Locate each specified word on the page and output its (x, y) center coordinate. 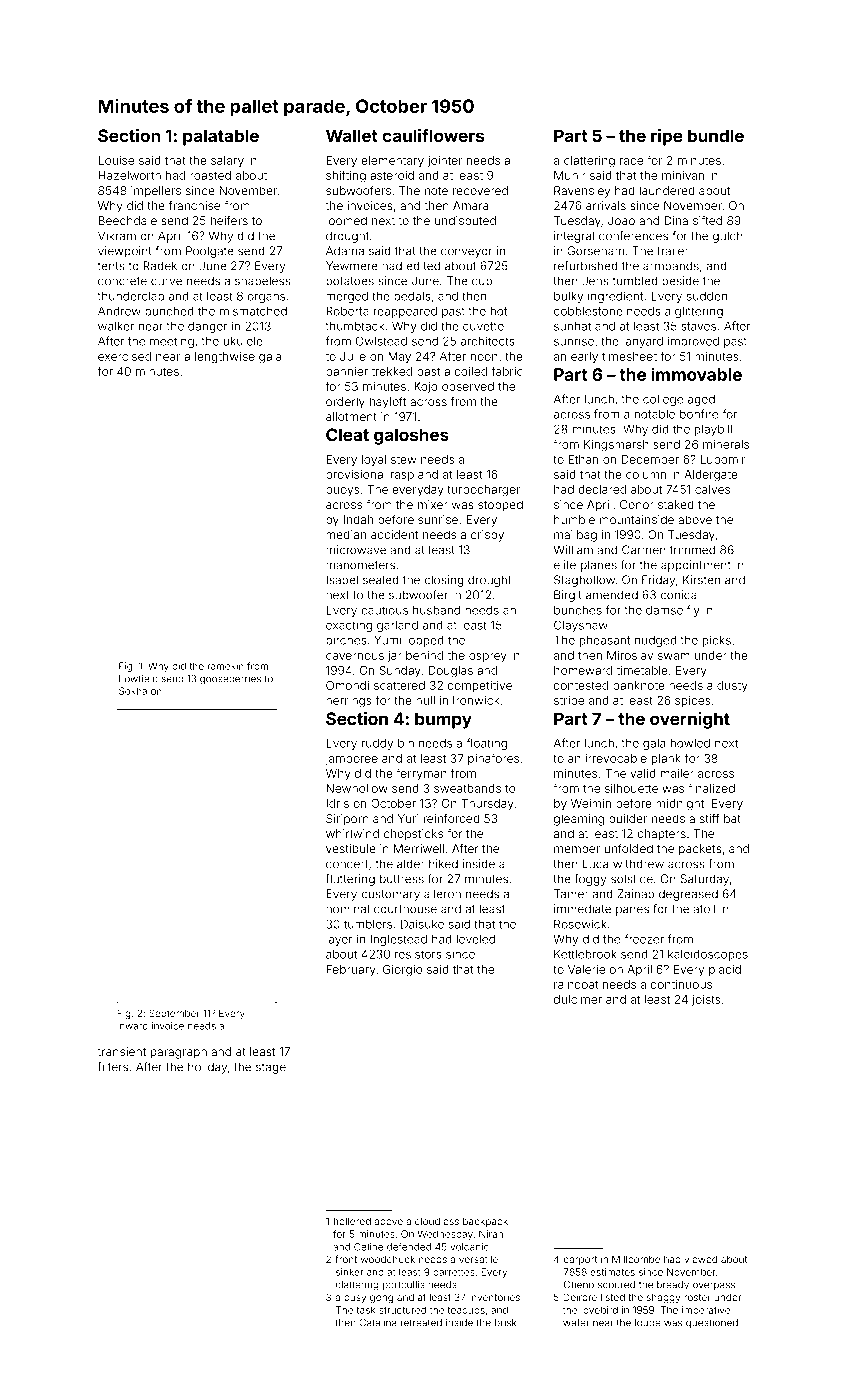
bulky (568, 297)
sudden (707, 296)
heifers (229, 220)
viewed (700, 1259)
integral (574, 237)
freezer (644, 939)
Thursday (487, 804)
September (174, 1014)
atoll (704, 909)
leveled (476, 939)
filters (113, 1067)
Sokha (133, 691)
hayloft (388, 403)
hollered (352, 1221)
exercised (124, 356)
